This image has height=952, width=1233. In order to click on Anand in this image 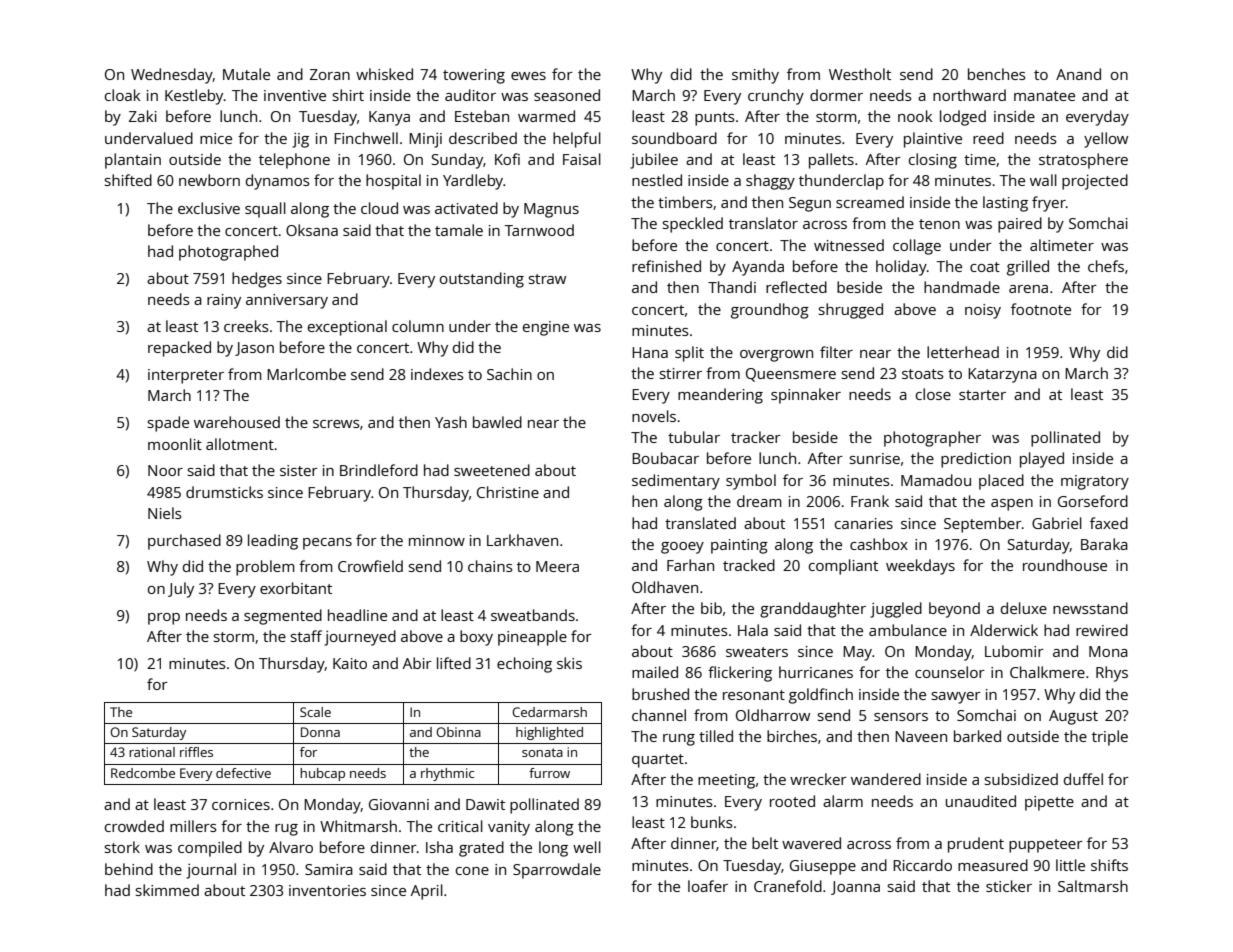, I will do `click(1078, 74)`.
